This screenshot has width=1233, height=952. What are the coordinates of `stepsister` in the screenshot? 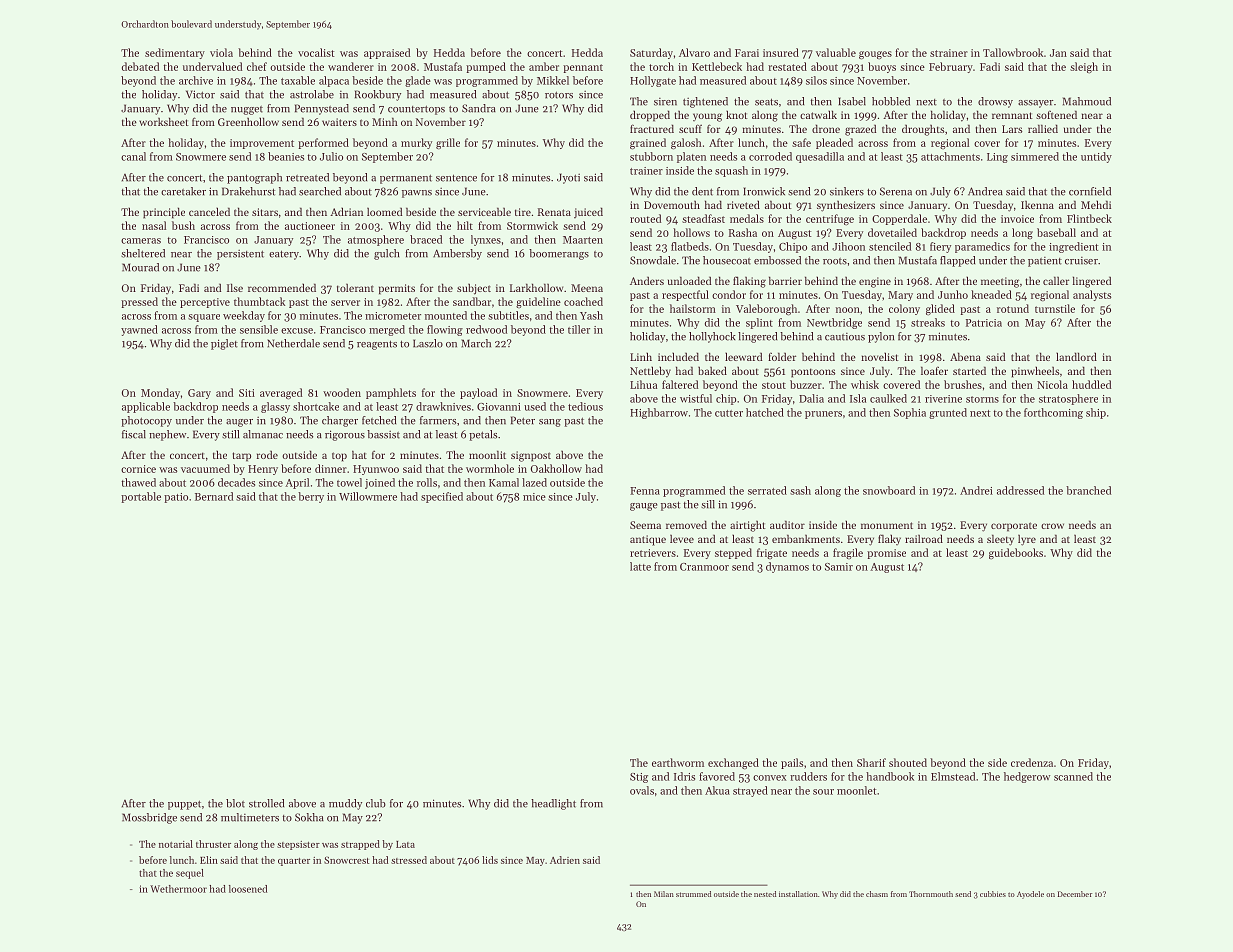 It's located at (298, 845).
